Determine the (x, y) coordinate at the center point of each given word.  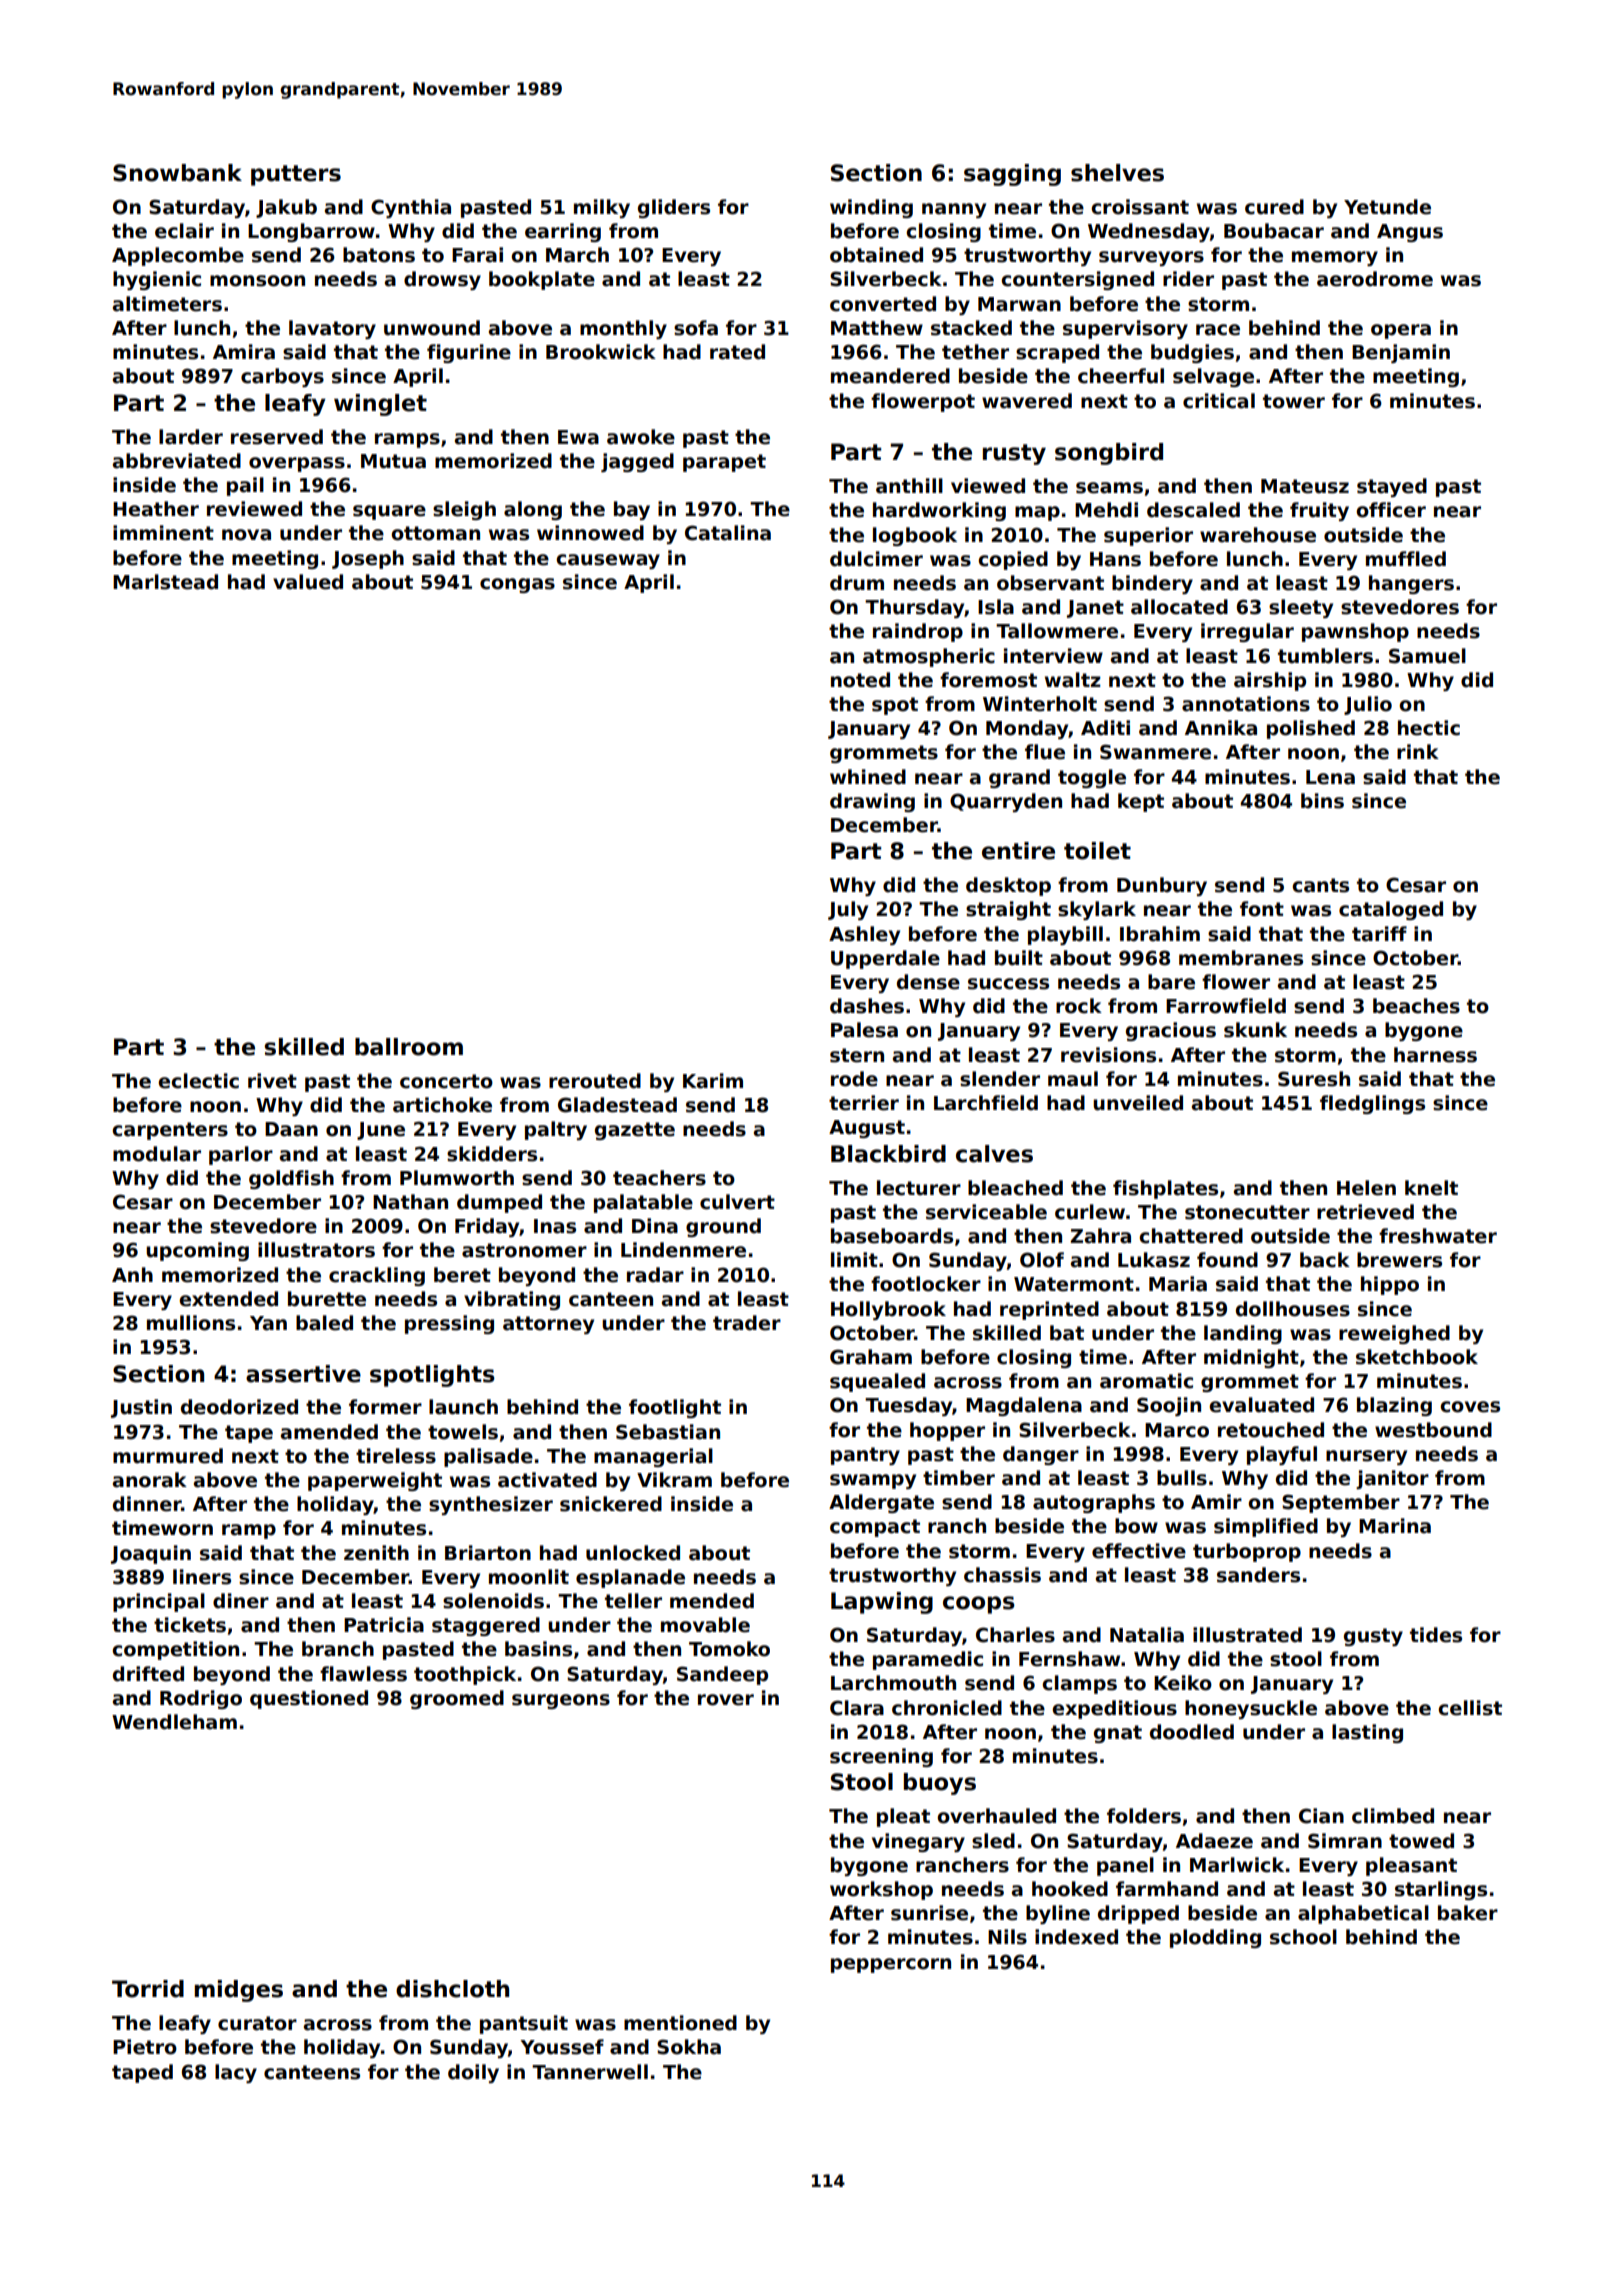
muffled (1406, 559)
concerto (446, 1081)
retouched (1271, 1430)
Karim (713, 1081)
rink (1418, 751)
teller (633, 1601)
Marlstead (165, 582)
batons (379, 255)
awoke (641, 437)
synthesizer (491, 1505)
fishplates (1165, 1189)
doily (473, 2073)
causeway (608, 561)
